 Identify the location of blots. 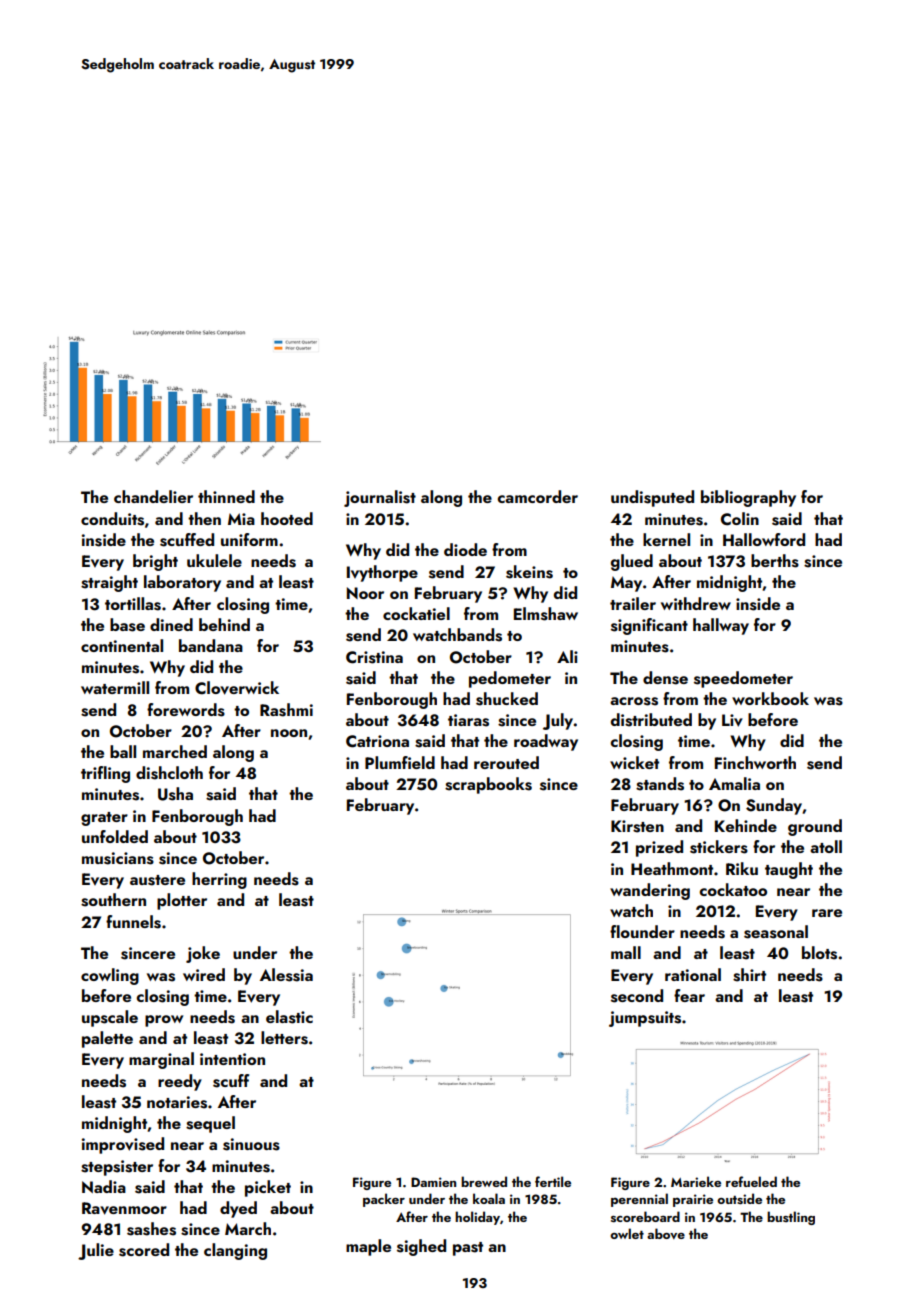
(819, 953).
